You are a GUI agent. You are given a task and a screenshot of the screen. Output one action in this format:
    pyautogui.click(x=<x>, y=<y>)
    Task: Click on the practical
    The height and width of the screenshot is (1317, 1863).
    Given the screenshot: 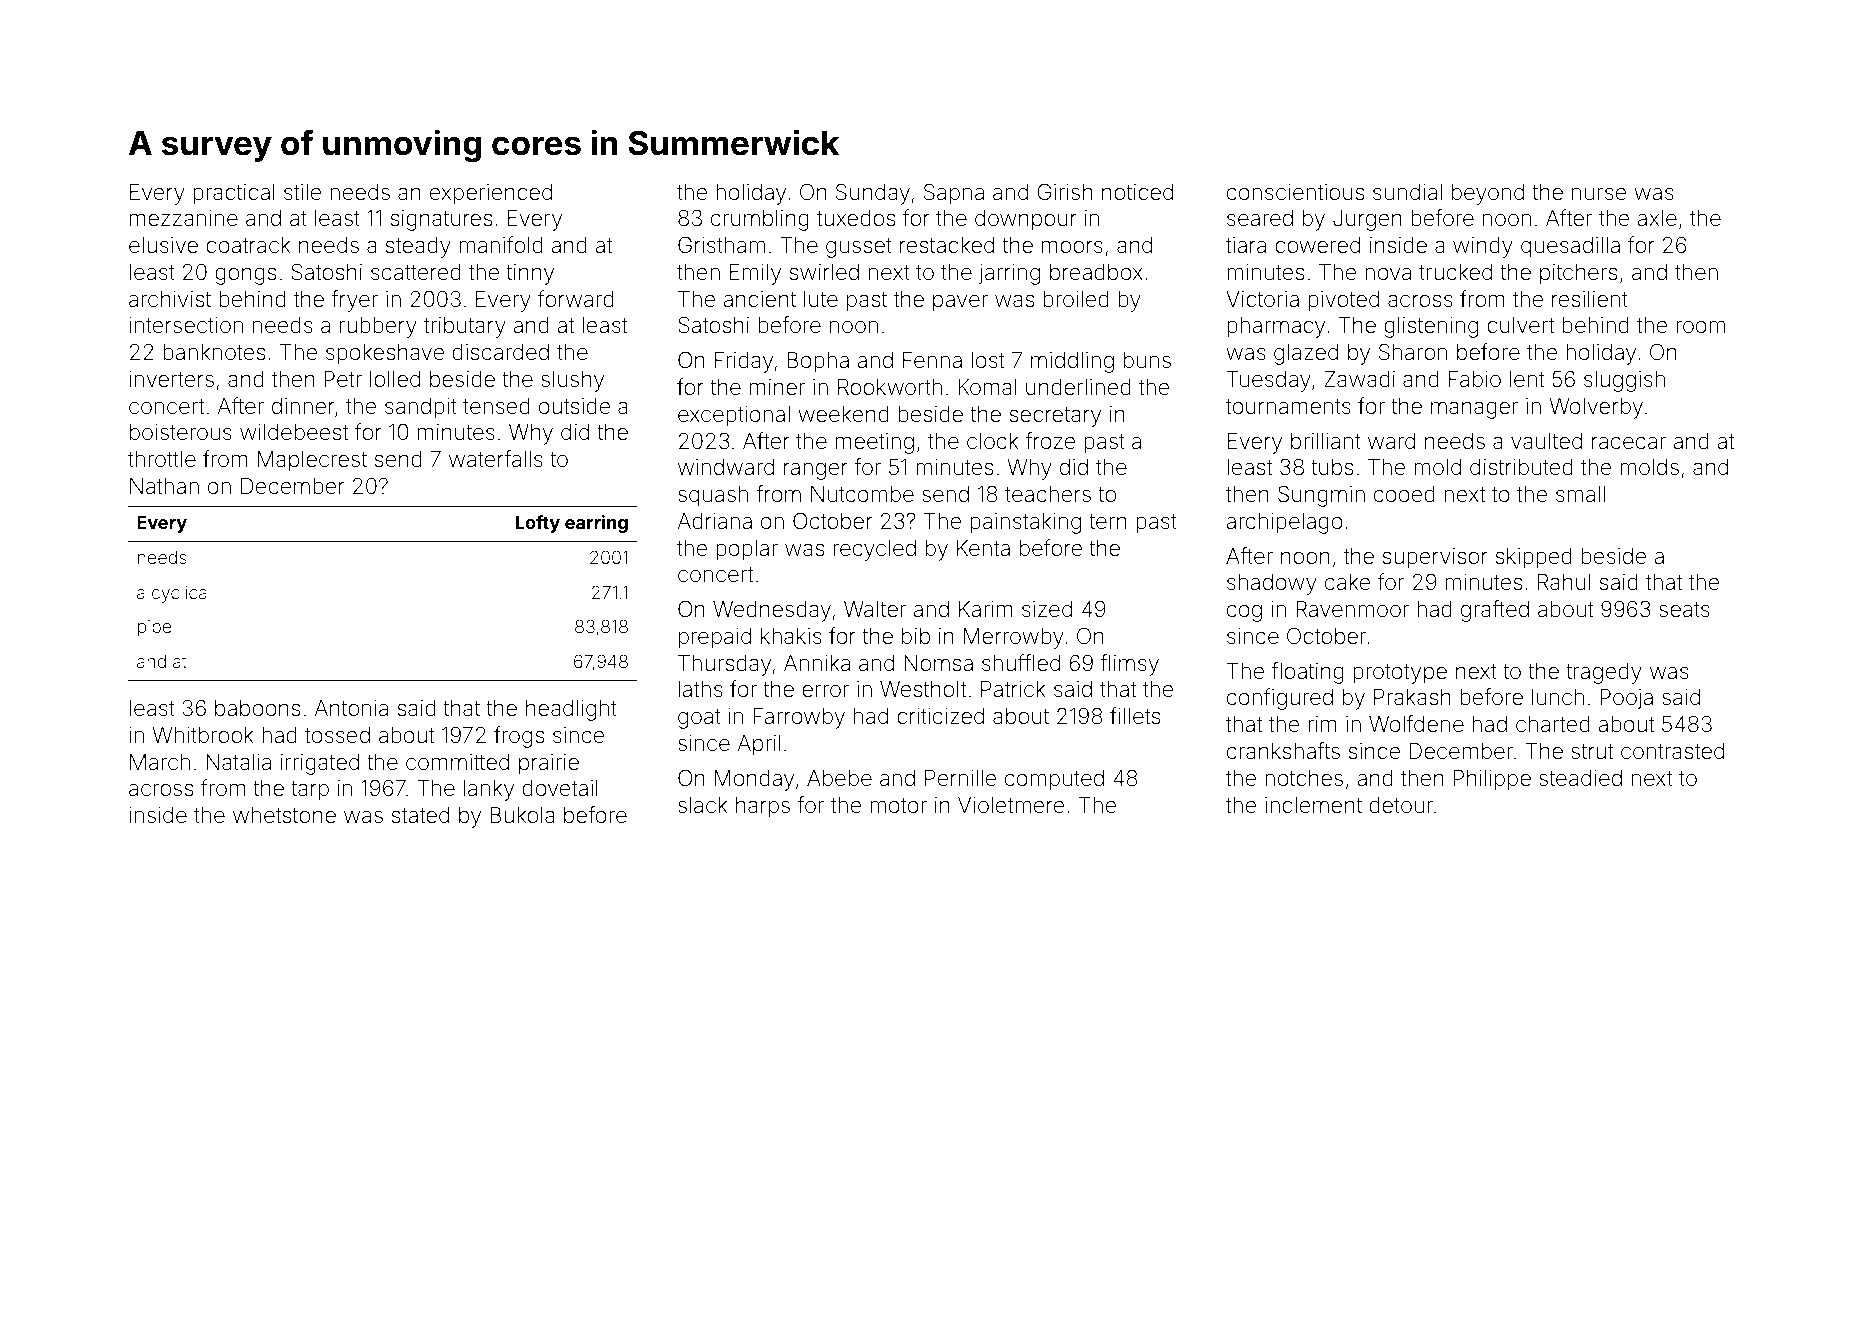 What is the action you would take?
    pyautogui.click(x=234, y=194)
